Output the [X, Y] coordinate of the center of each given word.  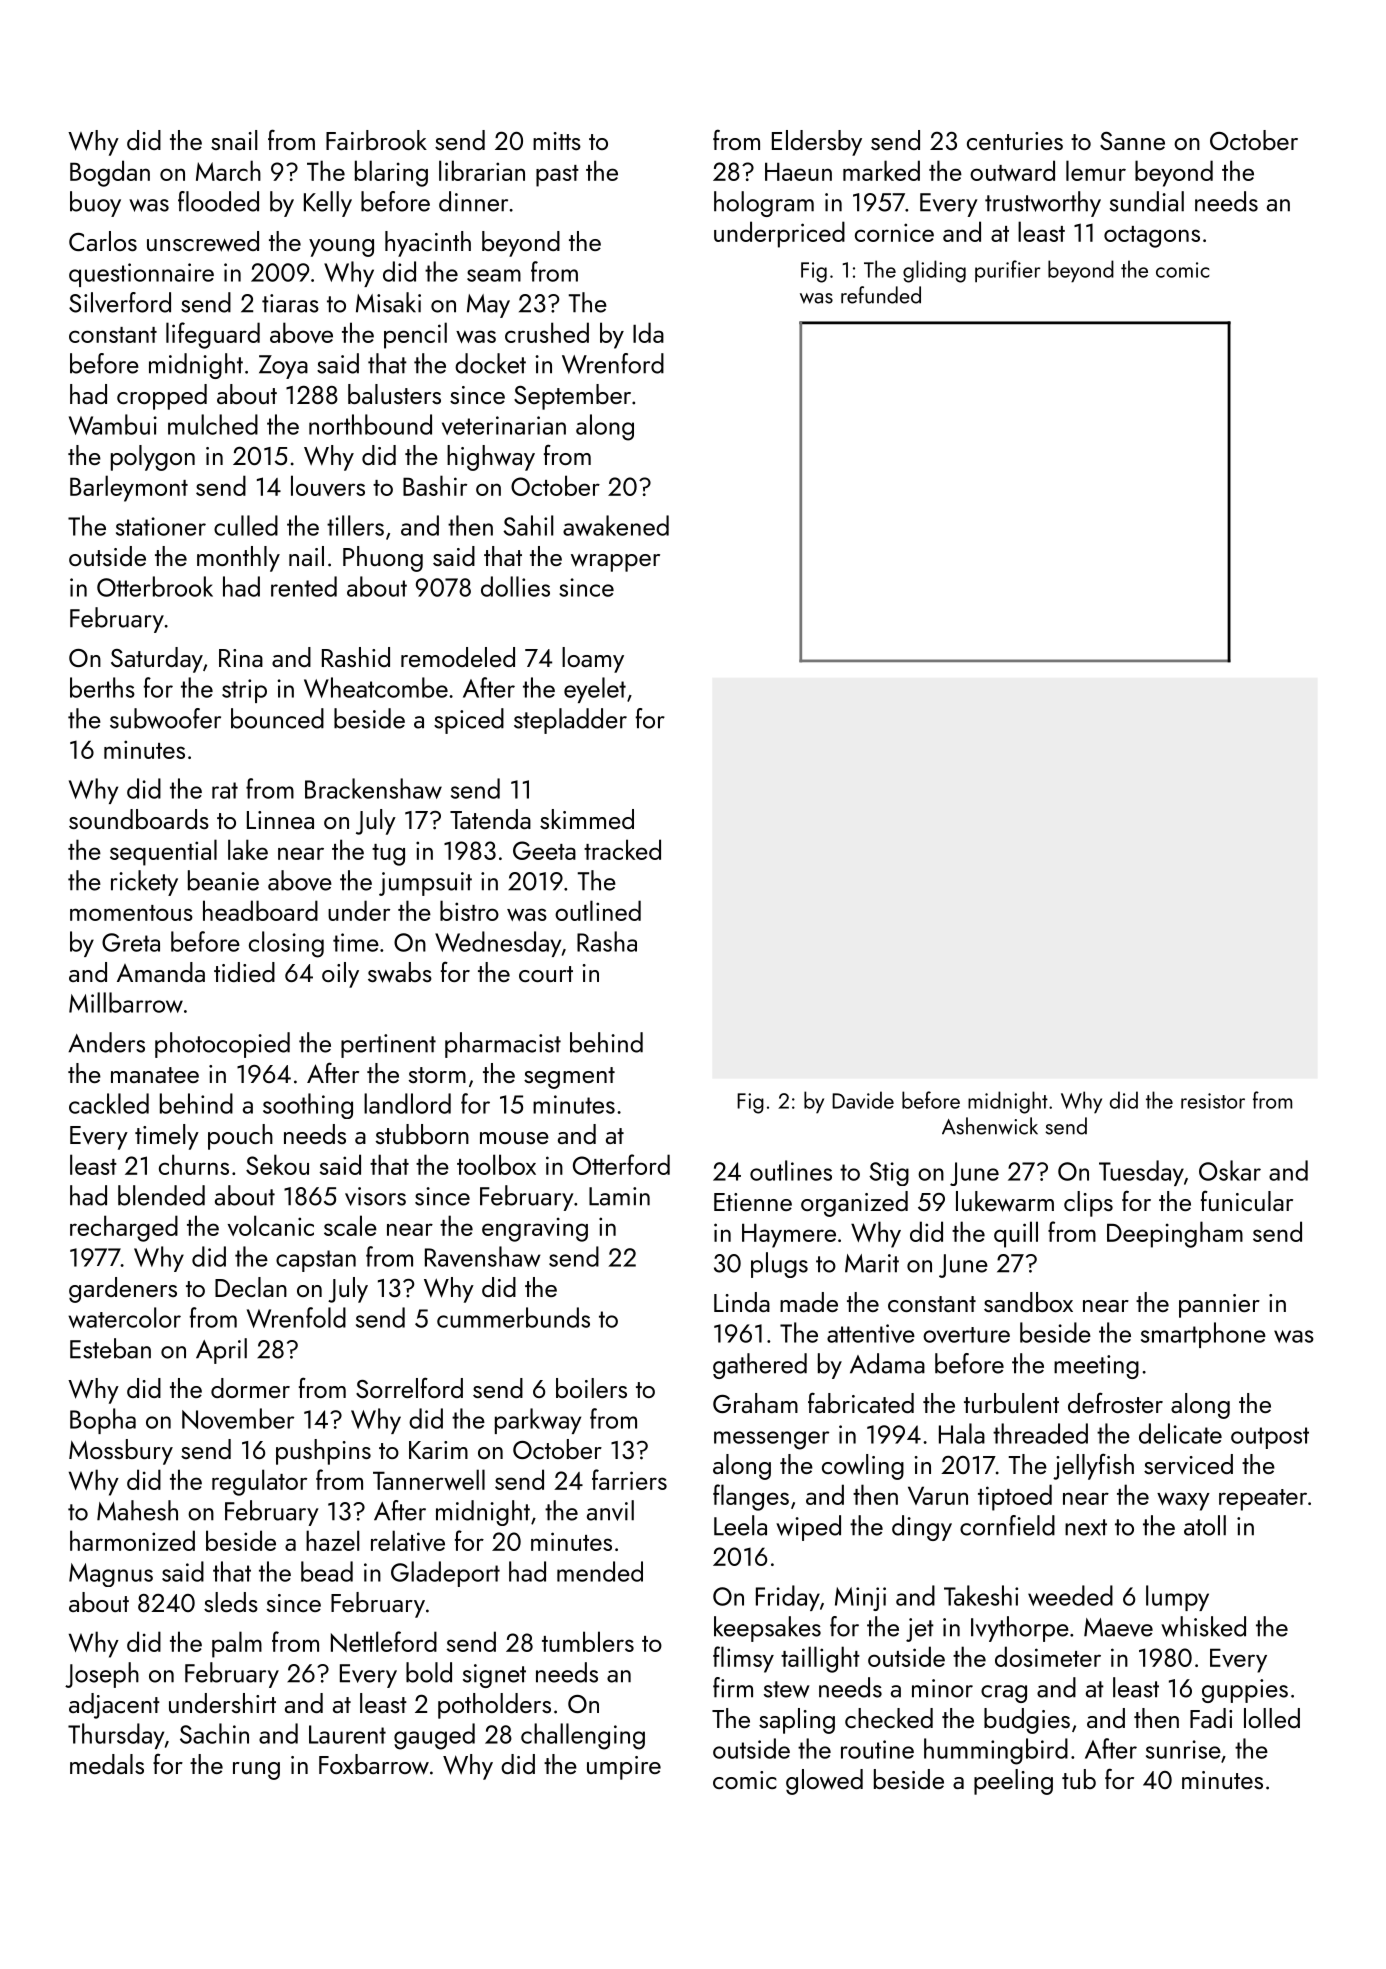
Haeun [798, 171]
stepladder [570, 721]
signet [494, 1676]
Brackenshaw [373, 788]
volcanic [271, 1225]
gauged [434, 1736]
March [228, 170]
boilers [591, 1388]
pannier [1219, 1306]
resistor [1213, 1101]
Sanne [1132, 141]
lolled [1272, 1718]
